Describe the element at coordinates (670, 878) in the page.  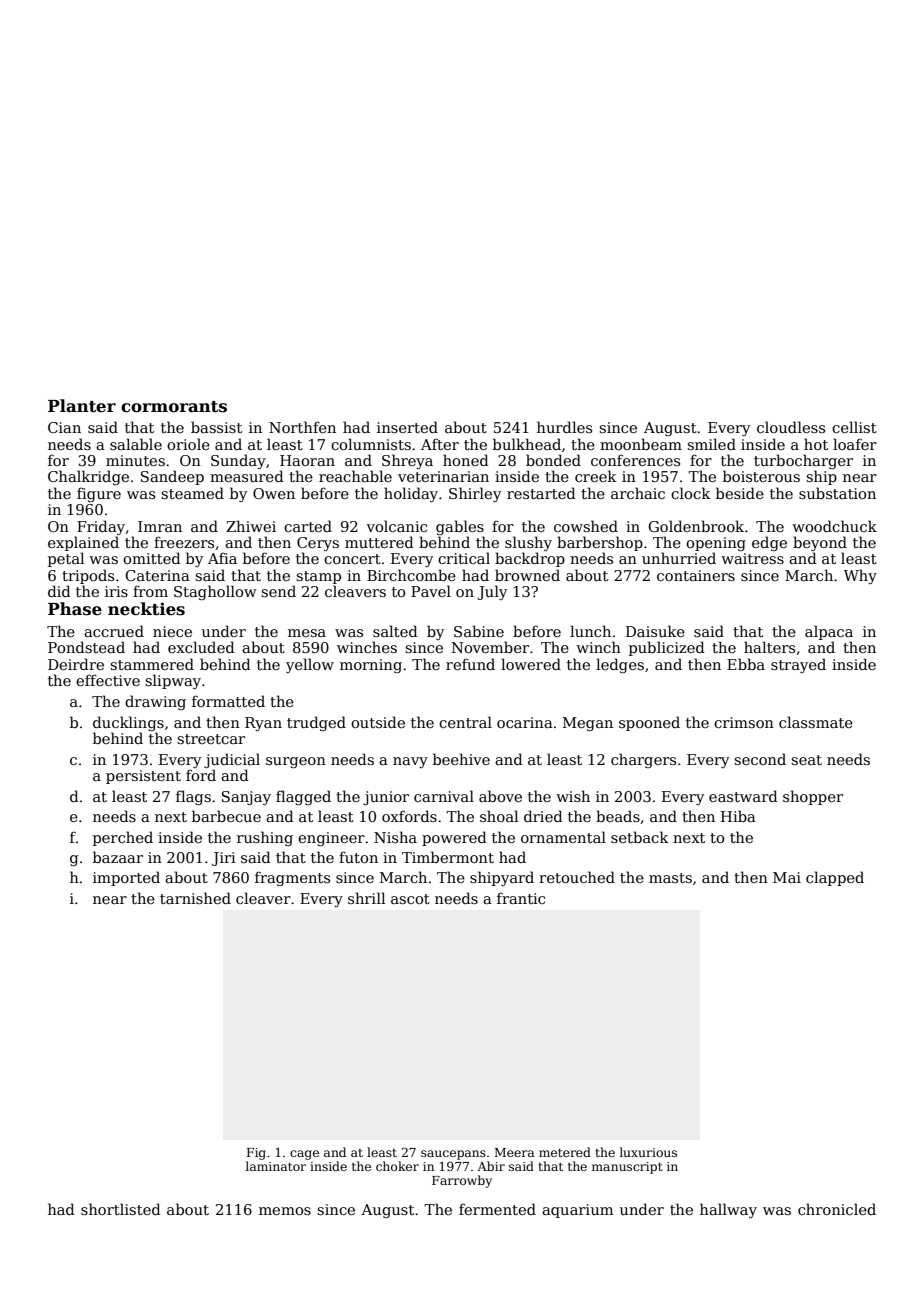
I see `masts` at that location.
